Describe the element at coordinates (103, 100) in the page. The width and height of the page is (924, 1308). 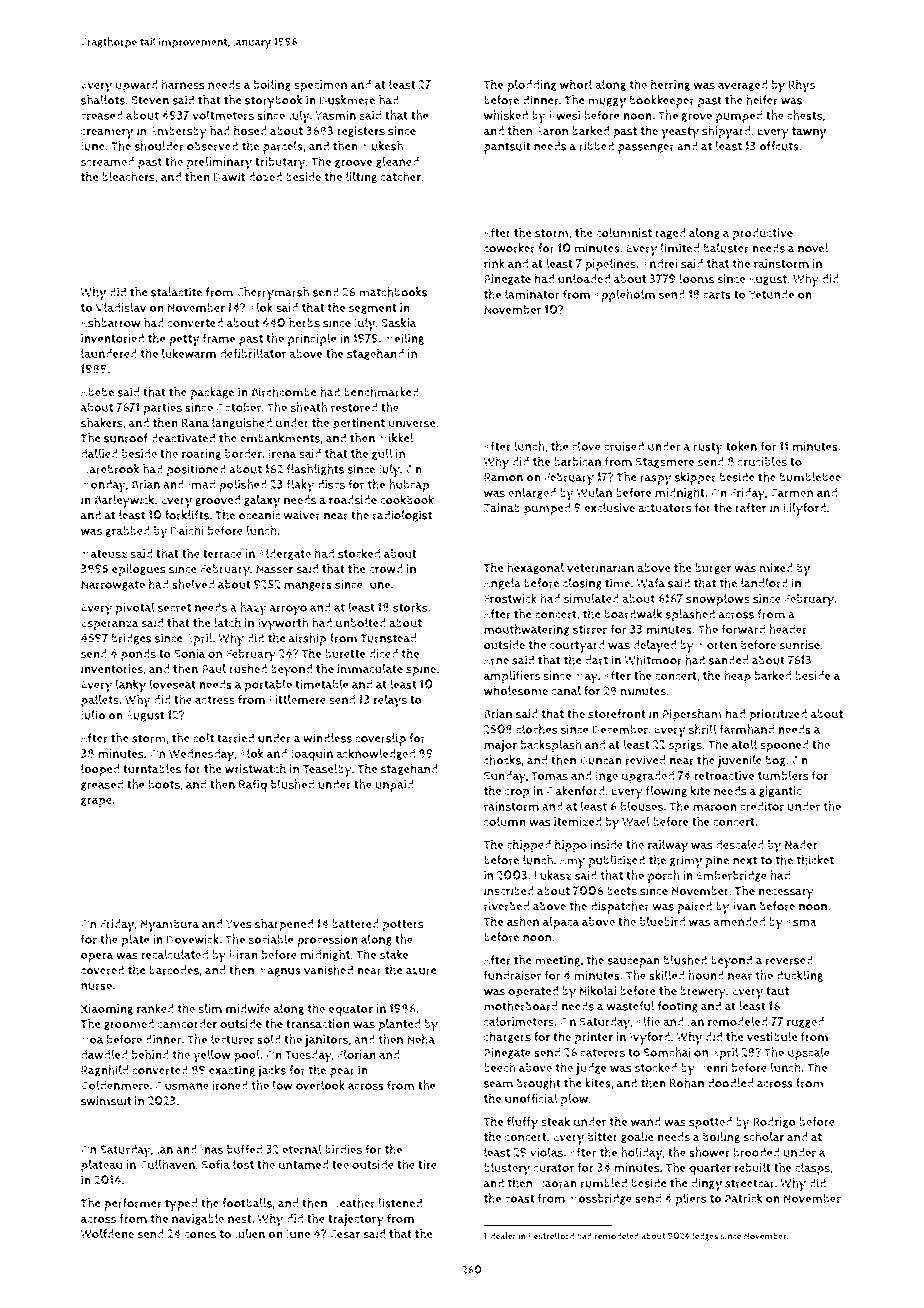
I see `shallots` at that location.
